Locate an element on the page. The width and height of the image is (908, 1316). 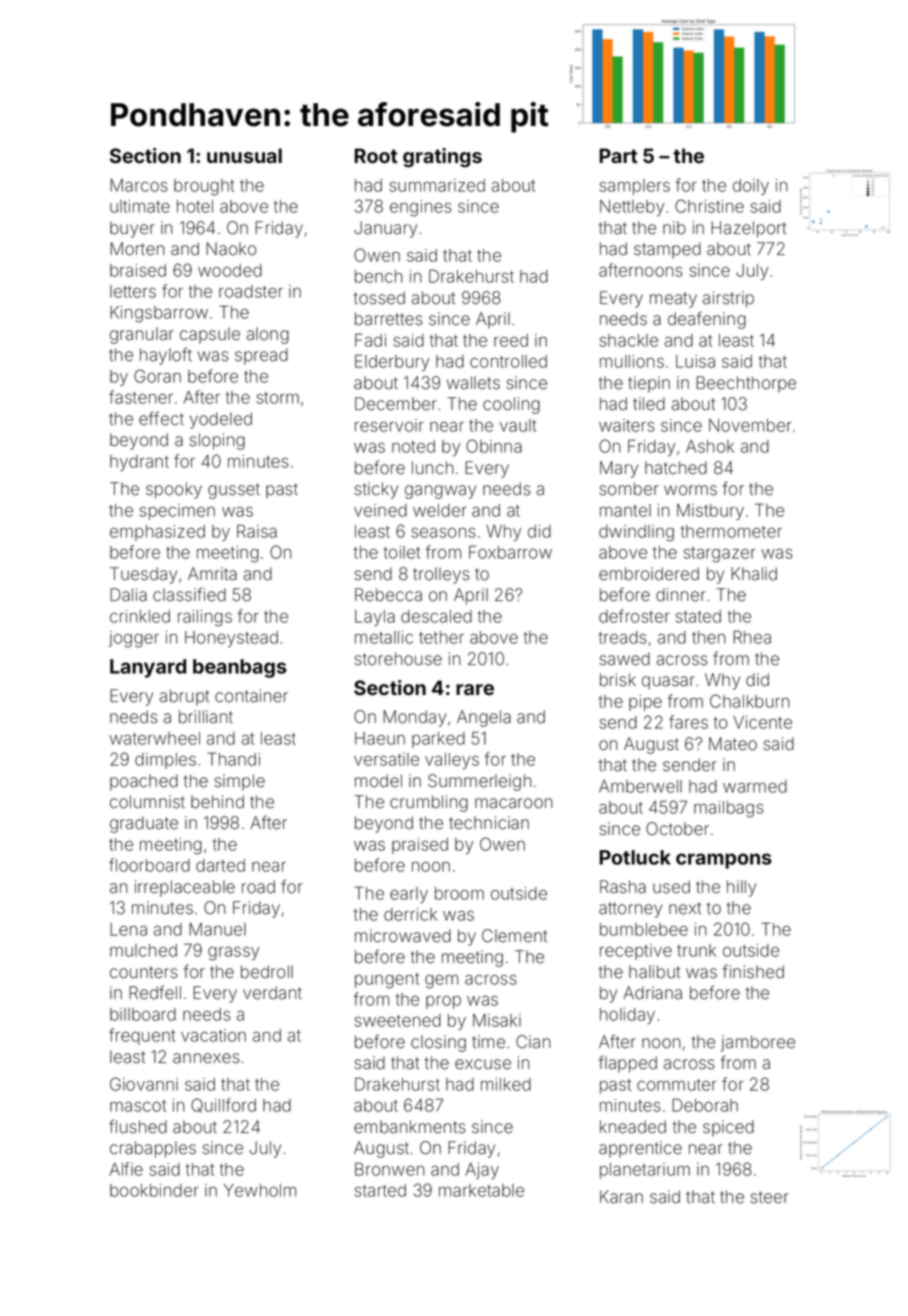
hilly is located at coordinates (741, 888).
